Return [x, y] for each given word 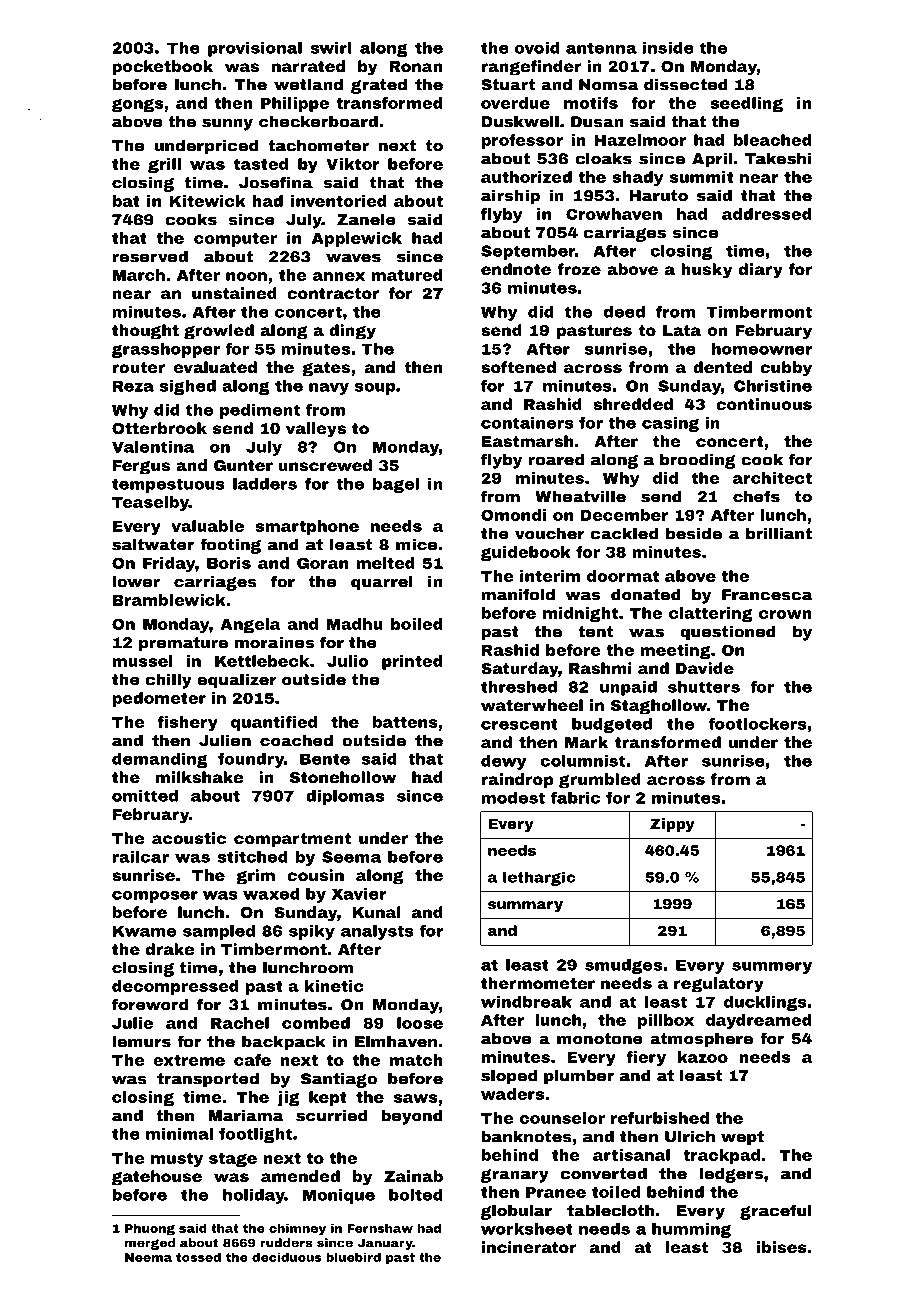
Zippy [672, 825]
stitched [252, 857]
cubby [786, 369]
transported [208, 1080]
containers [527, 423]
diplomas [345, 797]
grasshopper [166, 350]
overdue [515, 103]
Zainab [413, 1176]
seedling [746, 104]
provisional [255, 49]
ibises [782, 1247]
